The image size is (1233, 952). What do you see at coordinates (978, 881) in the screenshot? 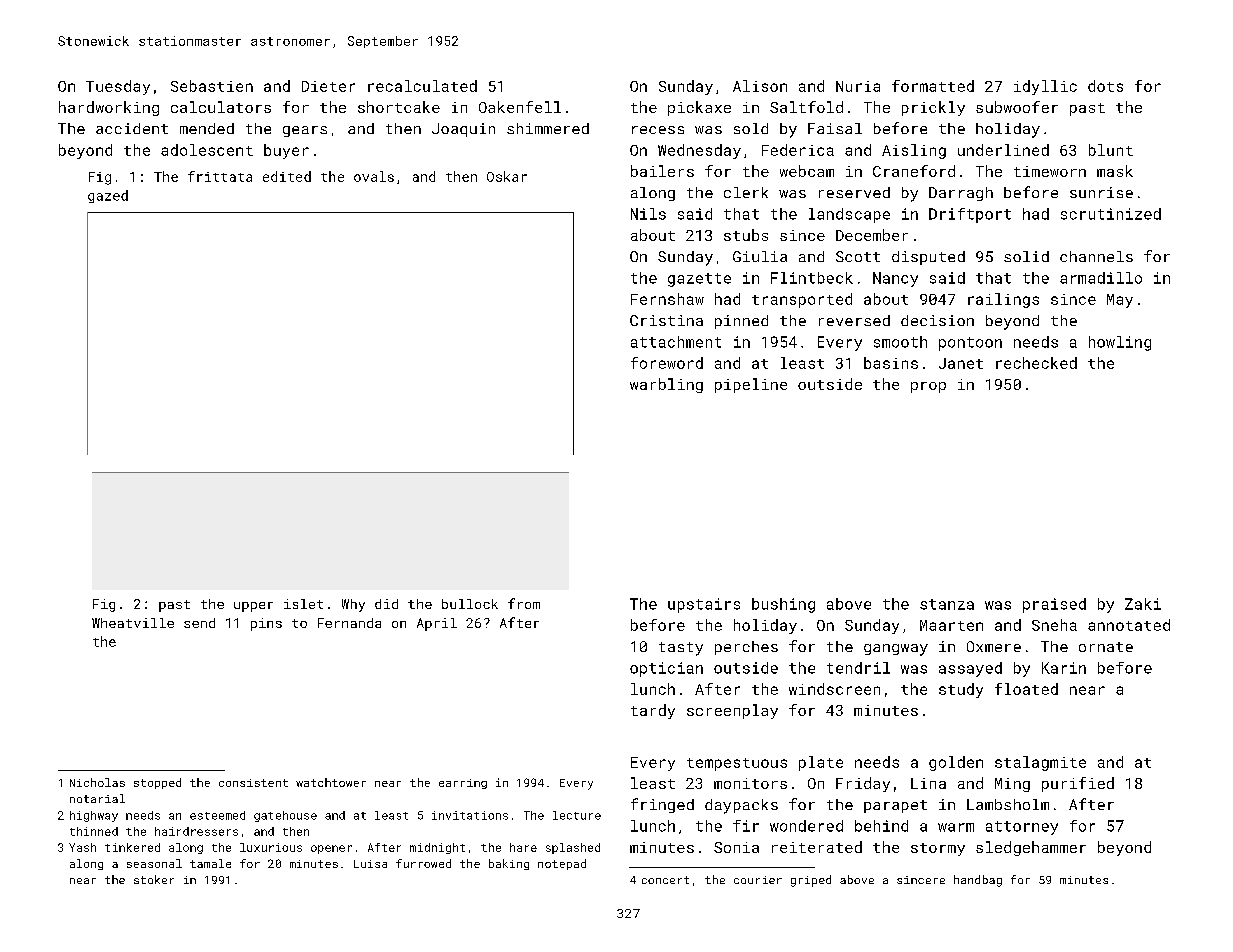
I see `handbag` at bounding box center [978, 881].
